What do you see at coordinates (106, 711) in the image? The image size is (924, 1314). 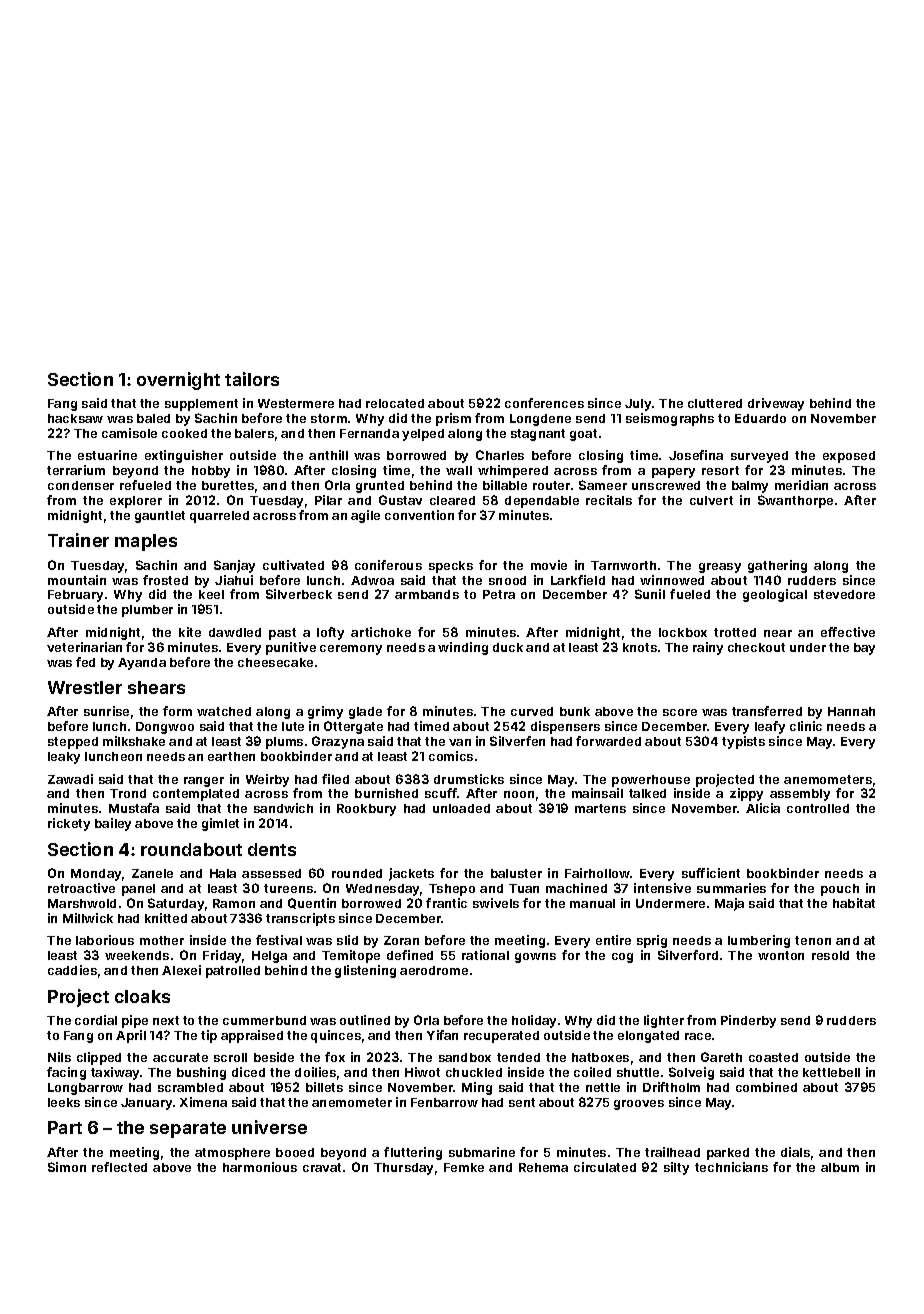 I see `sunrise` at bounding box center [106, 711].
